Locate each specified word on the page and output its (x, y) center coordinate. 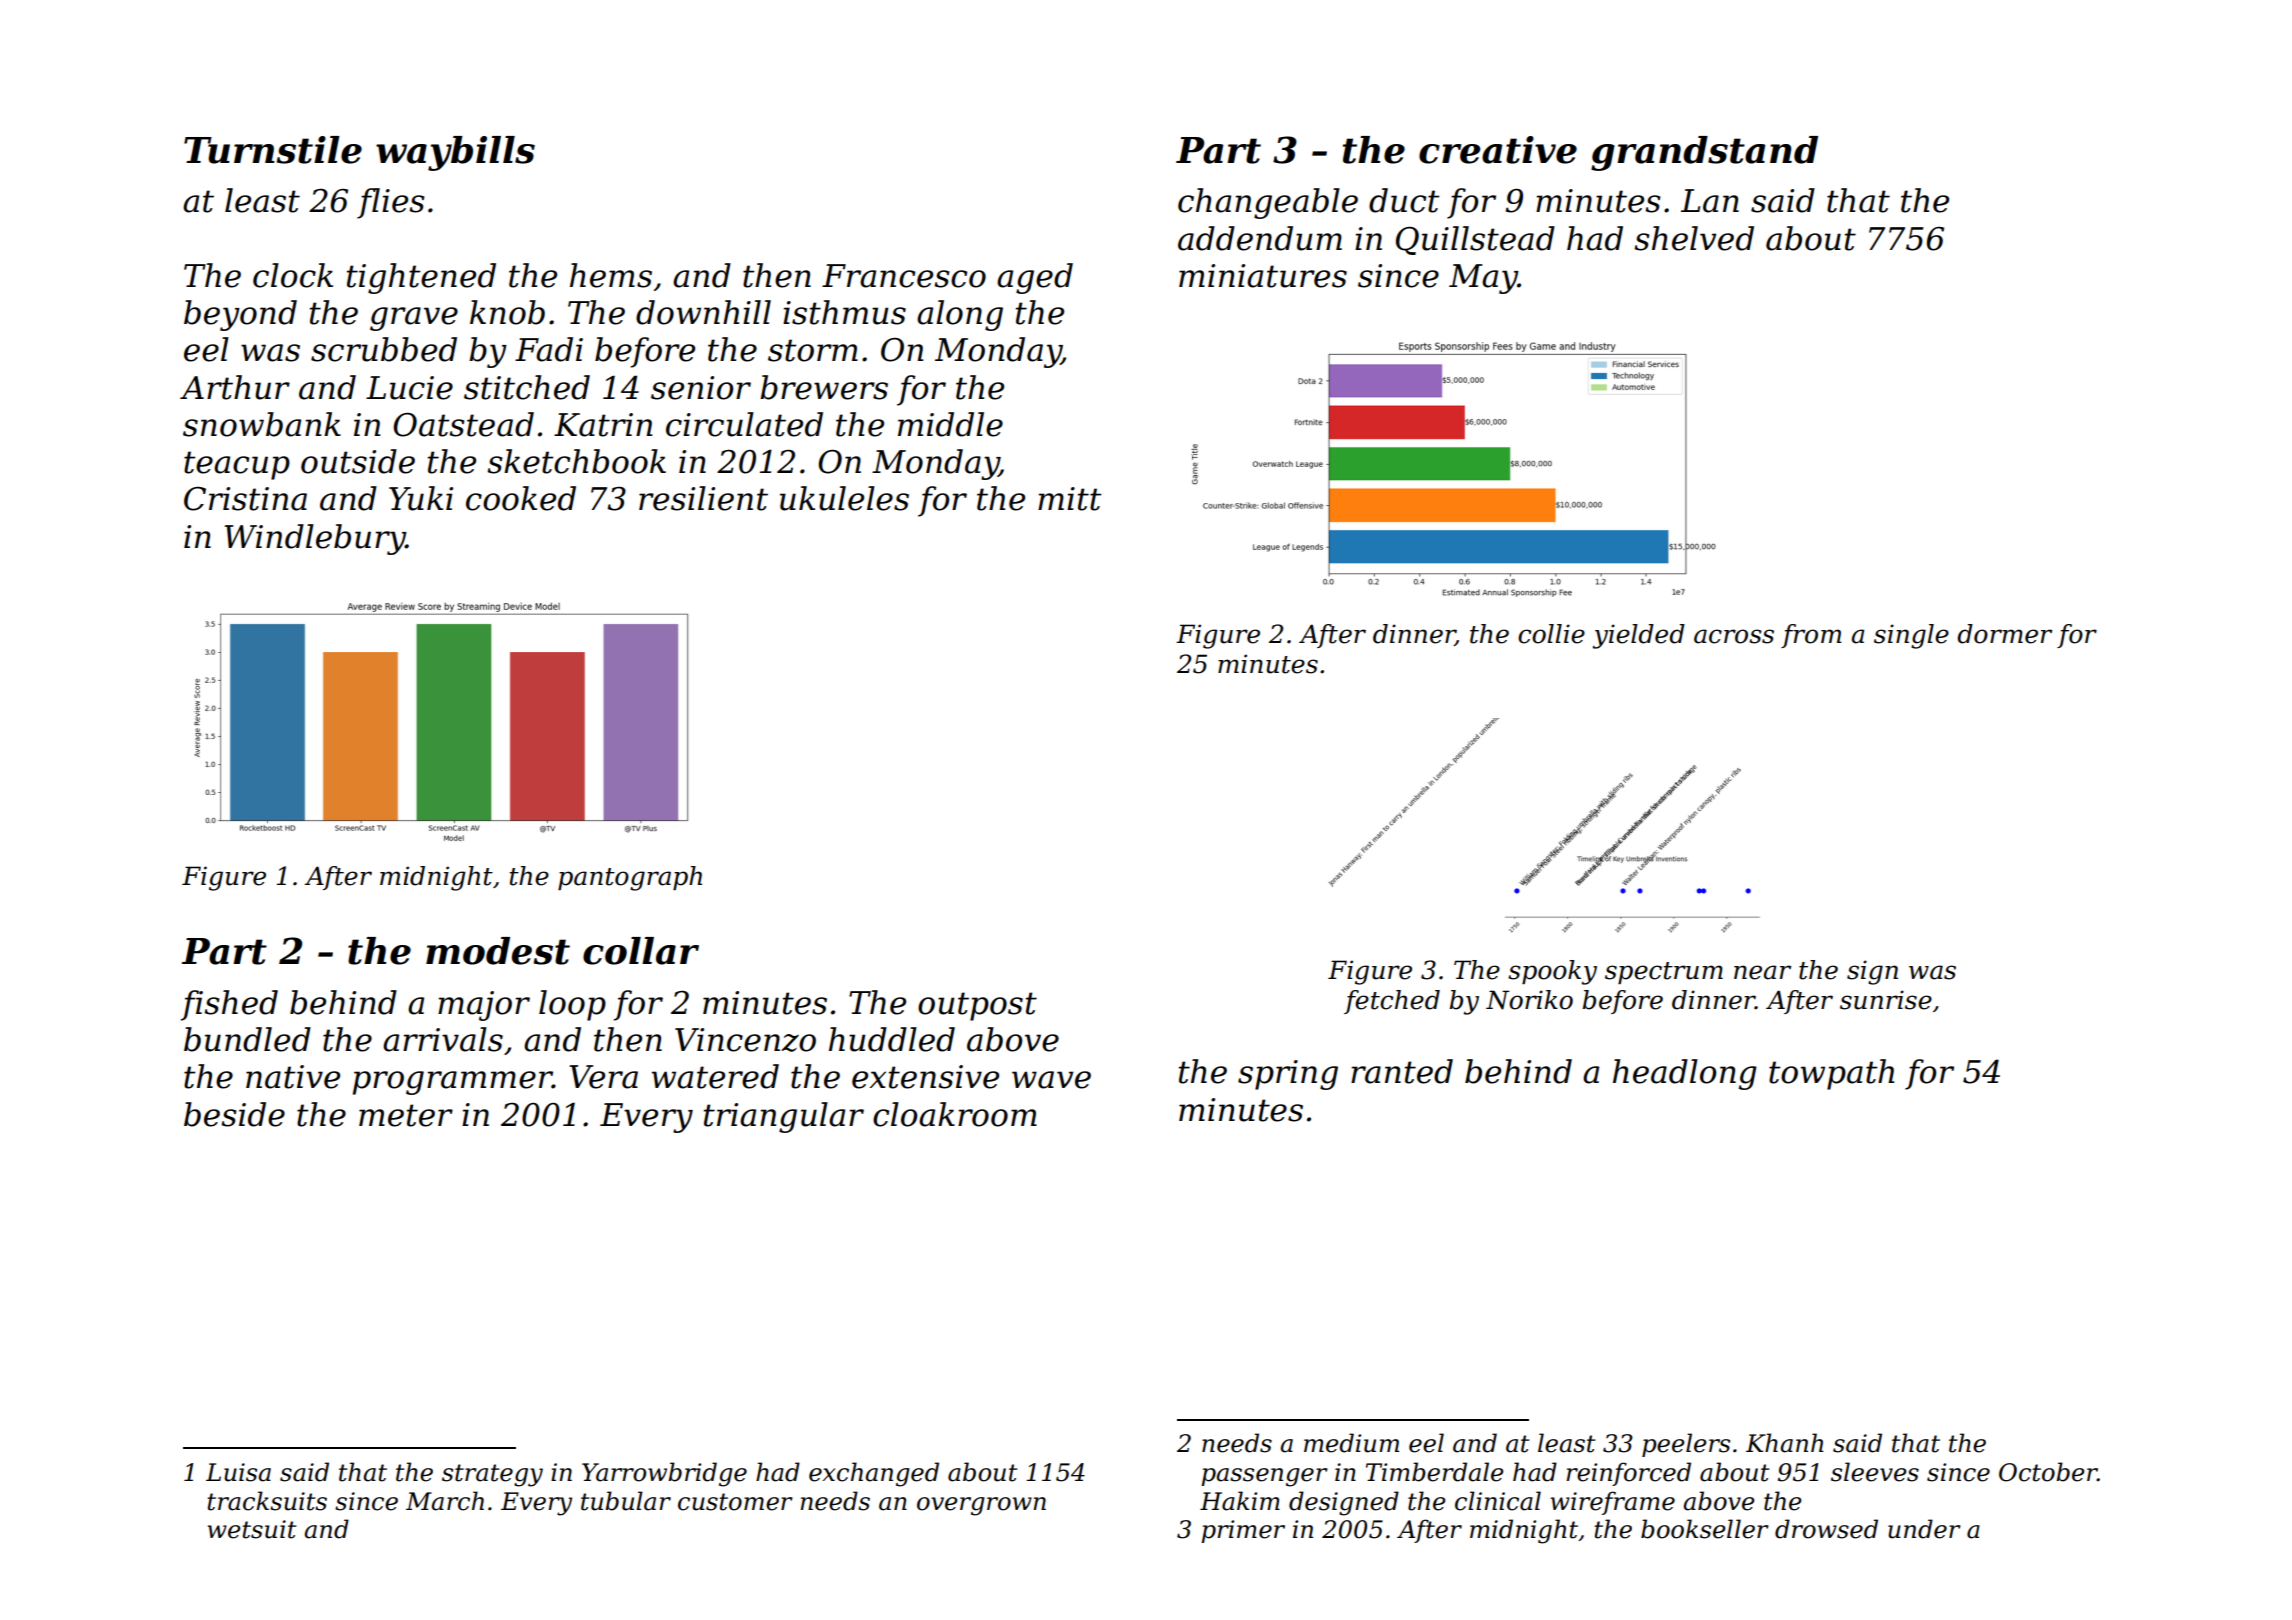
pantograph (630, 878)
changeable (1268, 203)
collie (1551, 634)
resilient (703, 498)
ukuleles (844, 498)
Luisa (238, 1472)
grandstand (1704, 153)
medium (1351, 1443)
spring (1288, 1075)
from (1811, 636)
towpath (1831, 1074)
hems (611, 275)
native (293, 1077)
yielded (1639, 636)
